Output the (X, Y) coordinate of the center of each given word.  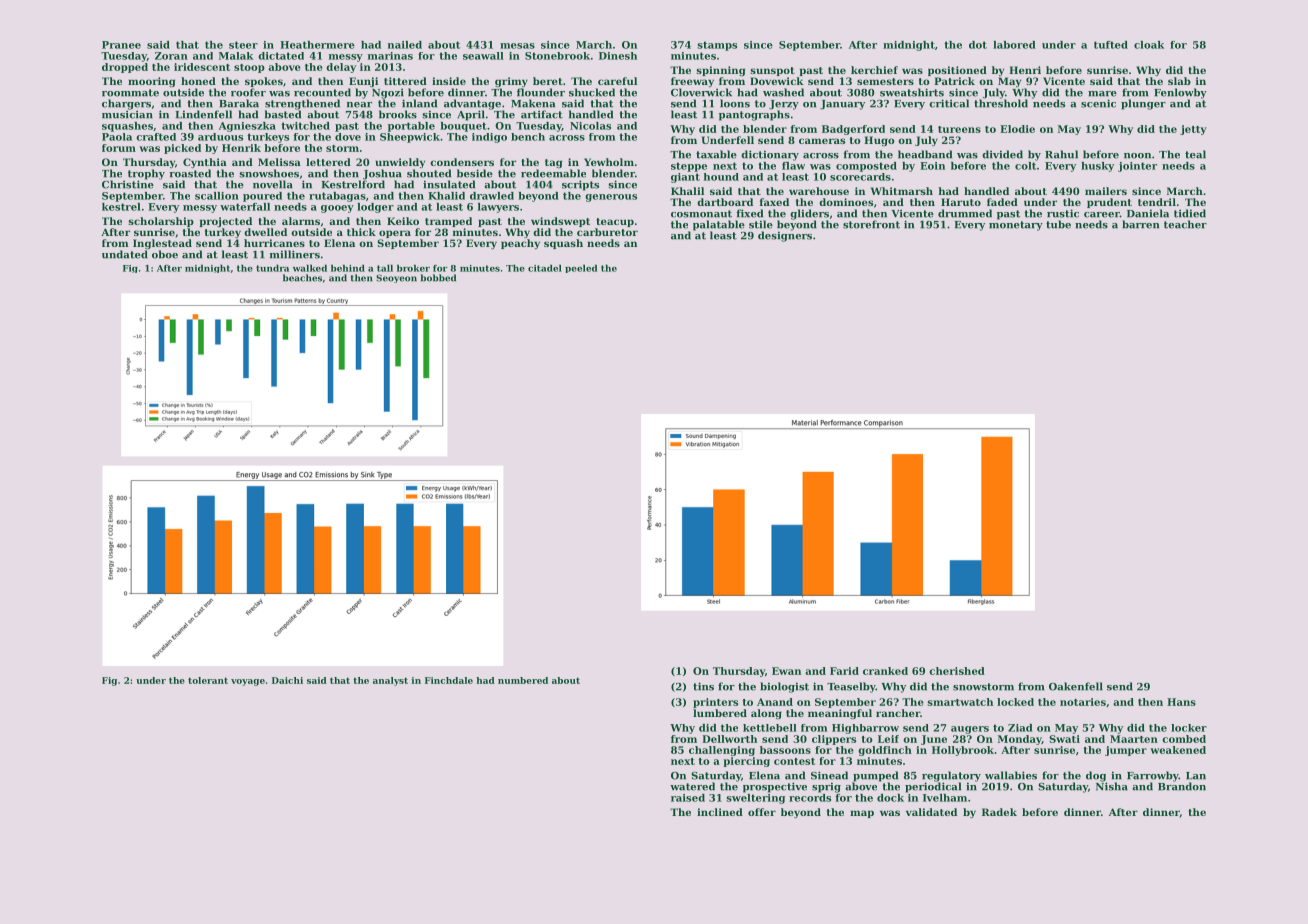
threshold (1001, 103)
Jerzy (784, 105)
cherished (957, 671)
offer (762, 812)
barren (1140, 224)
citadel (545, 268)
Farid (844, 671)
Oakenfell (1076, 686)
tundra (272, 268)
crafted (156, 137)
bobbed (438, 278)
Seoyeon (396, 278)
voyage (248, 682)
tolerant (208, 680)
